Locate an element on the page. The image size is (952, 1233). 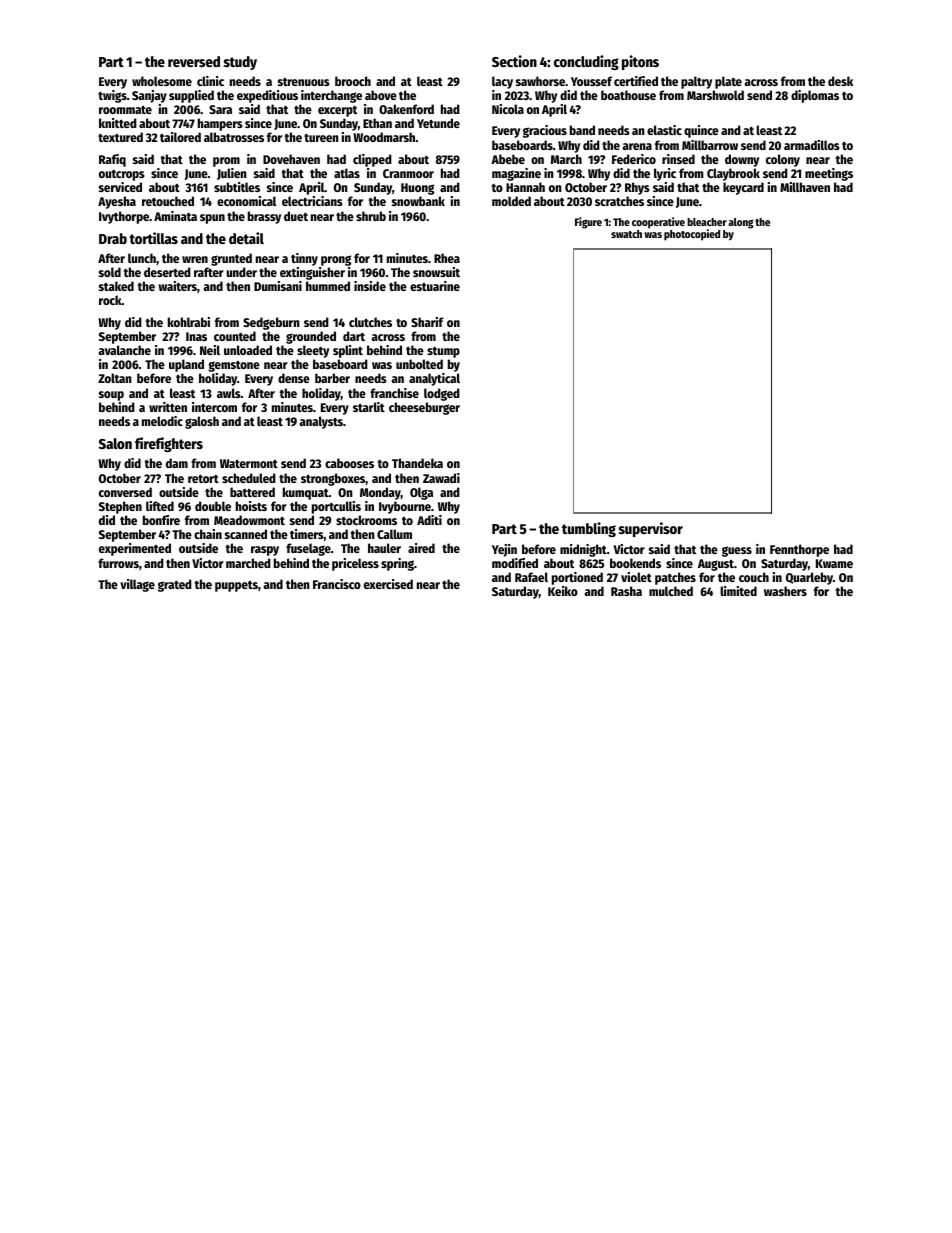
diplomas is located at coordinates (815, 96).
